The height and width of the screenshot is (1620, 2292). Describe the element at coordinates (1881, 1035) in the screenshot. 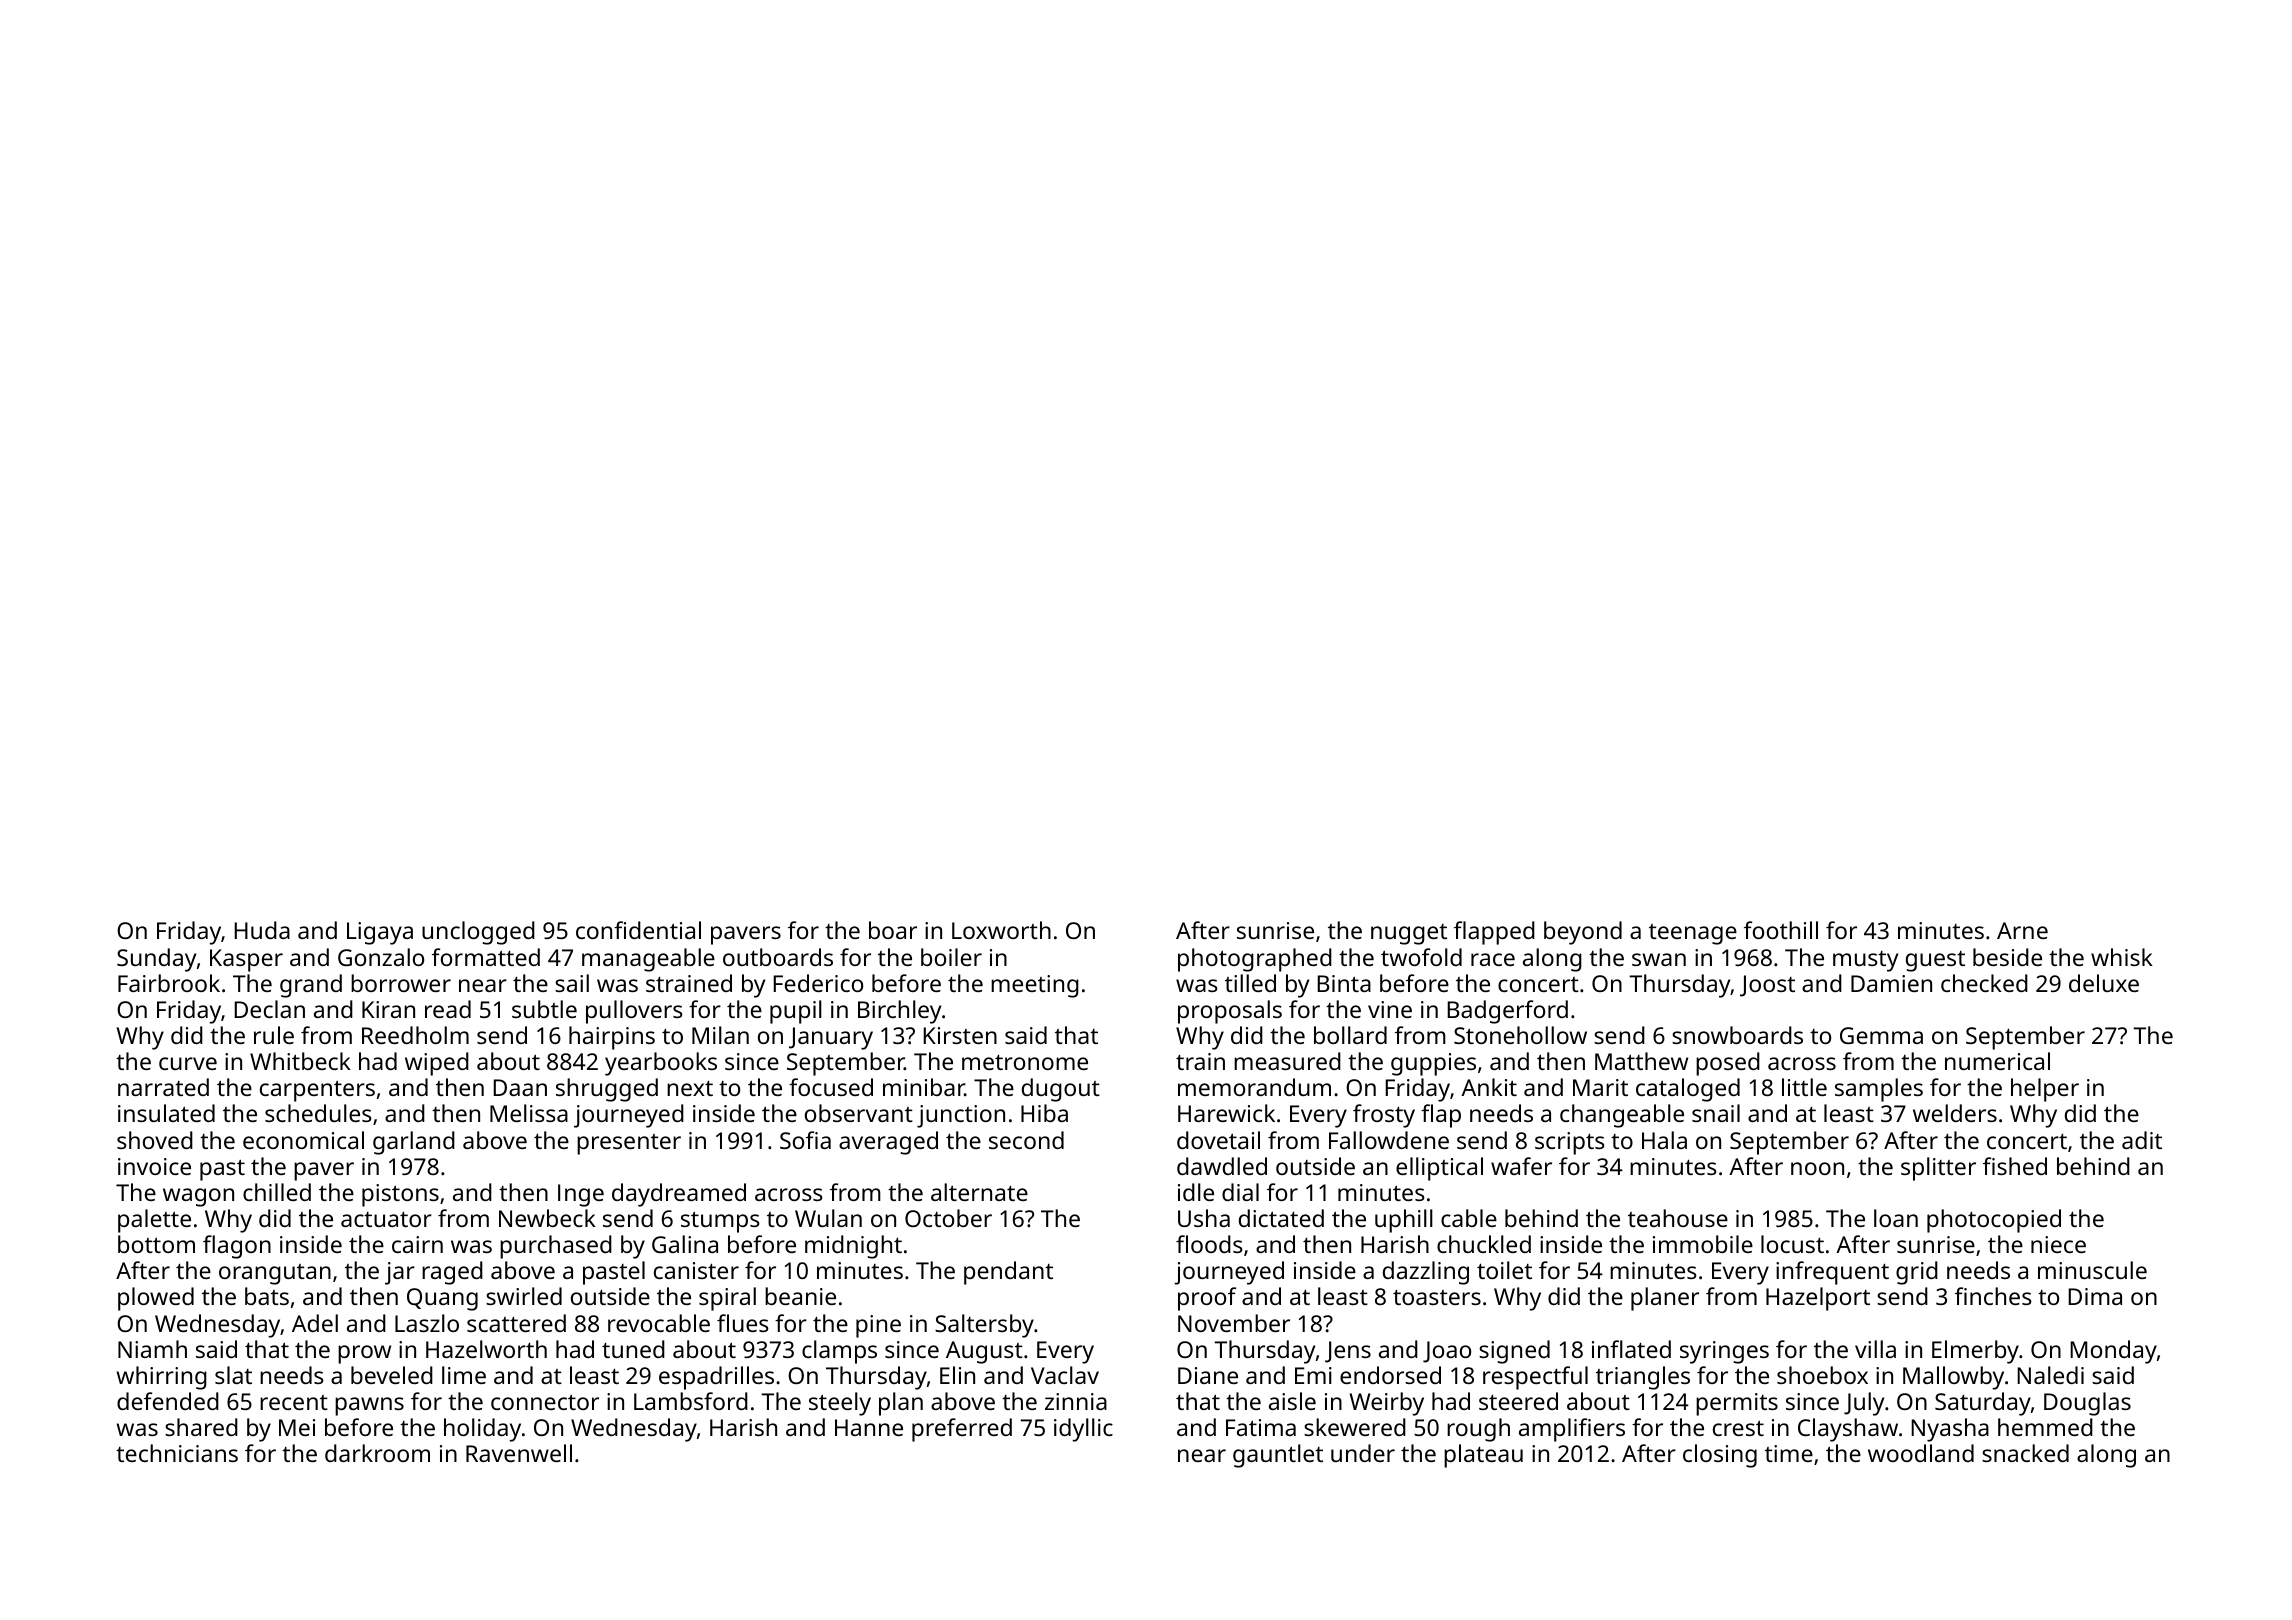

I see `Gemma` at that location.
